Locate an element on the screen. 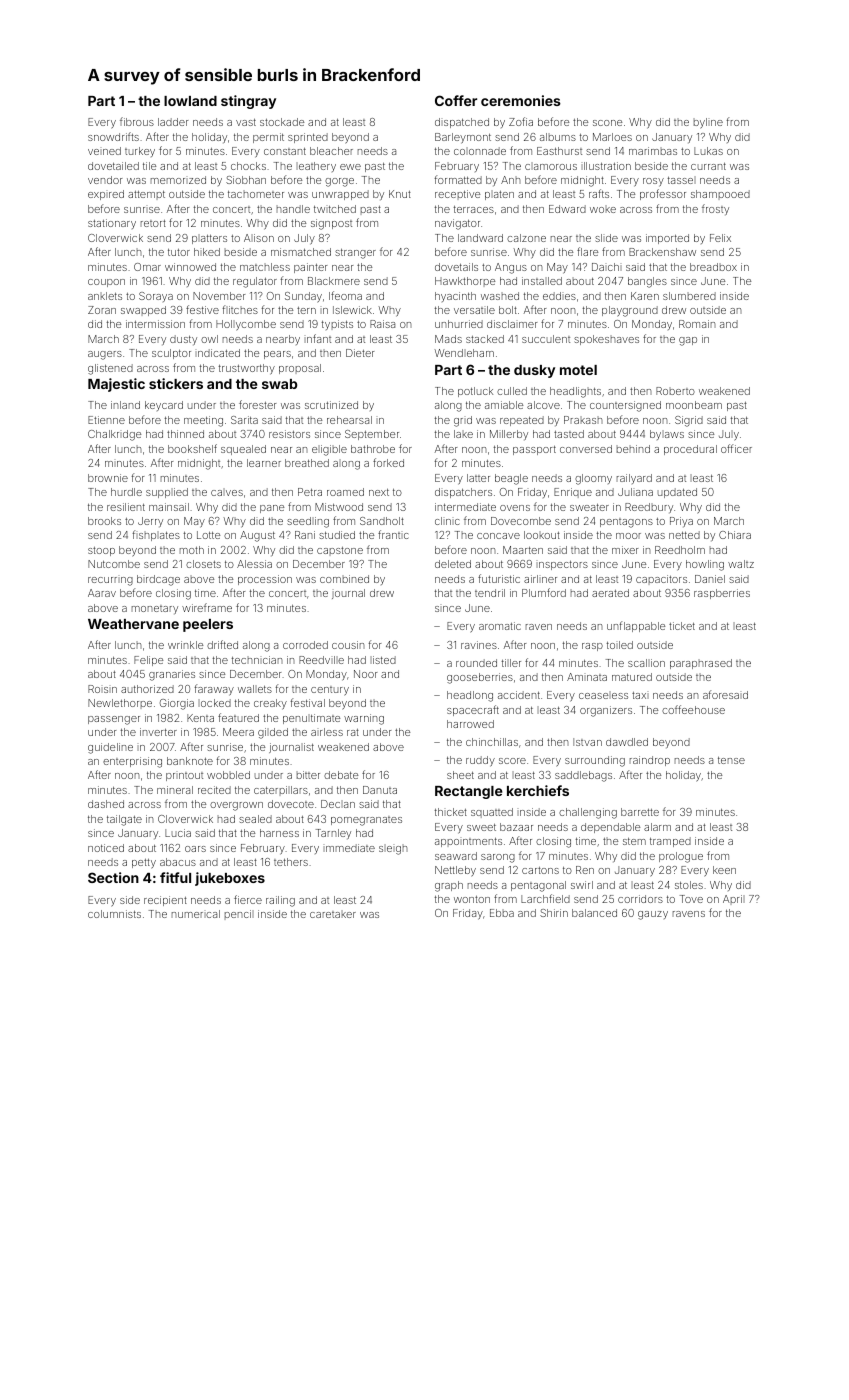 This screenshot has width=849, height=1400. caretaker is located at coordinates (333, 914).
